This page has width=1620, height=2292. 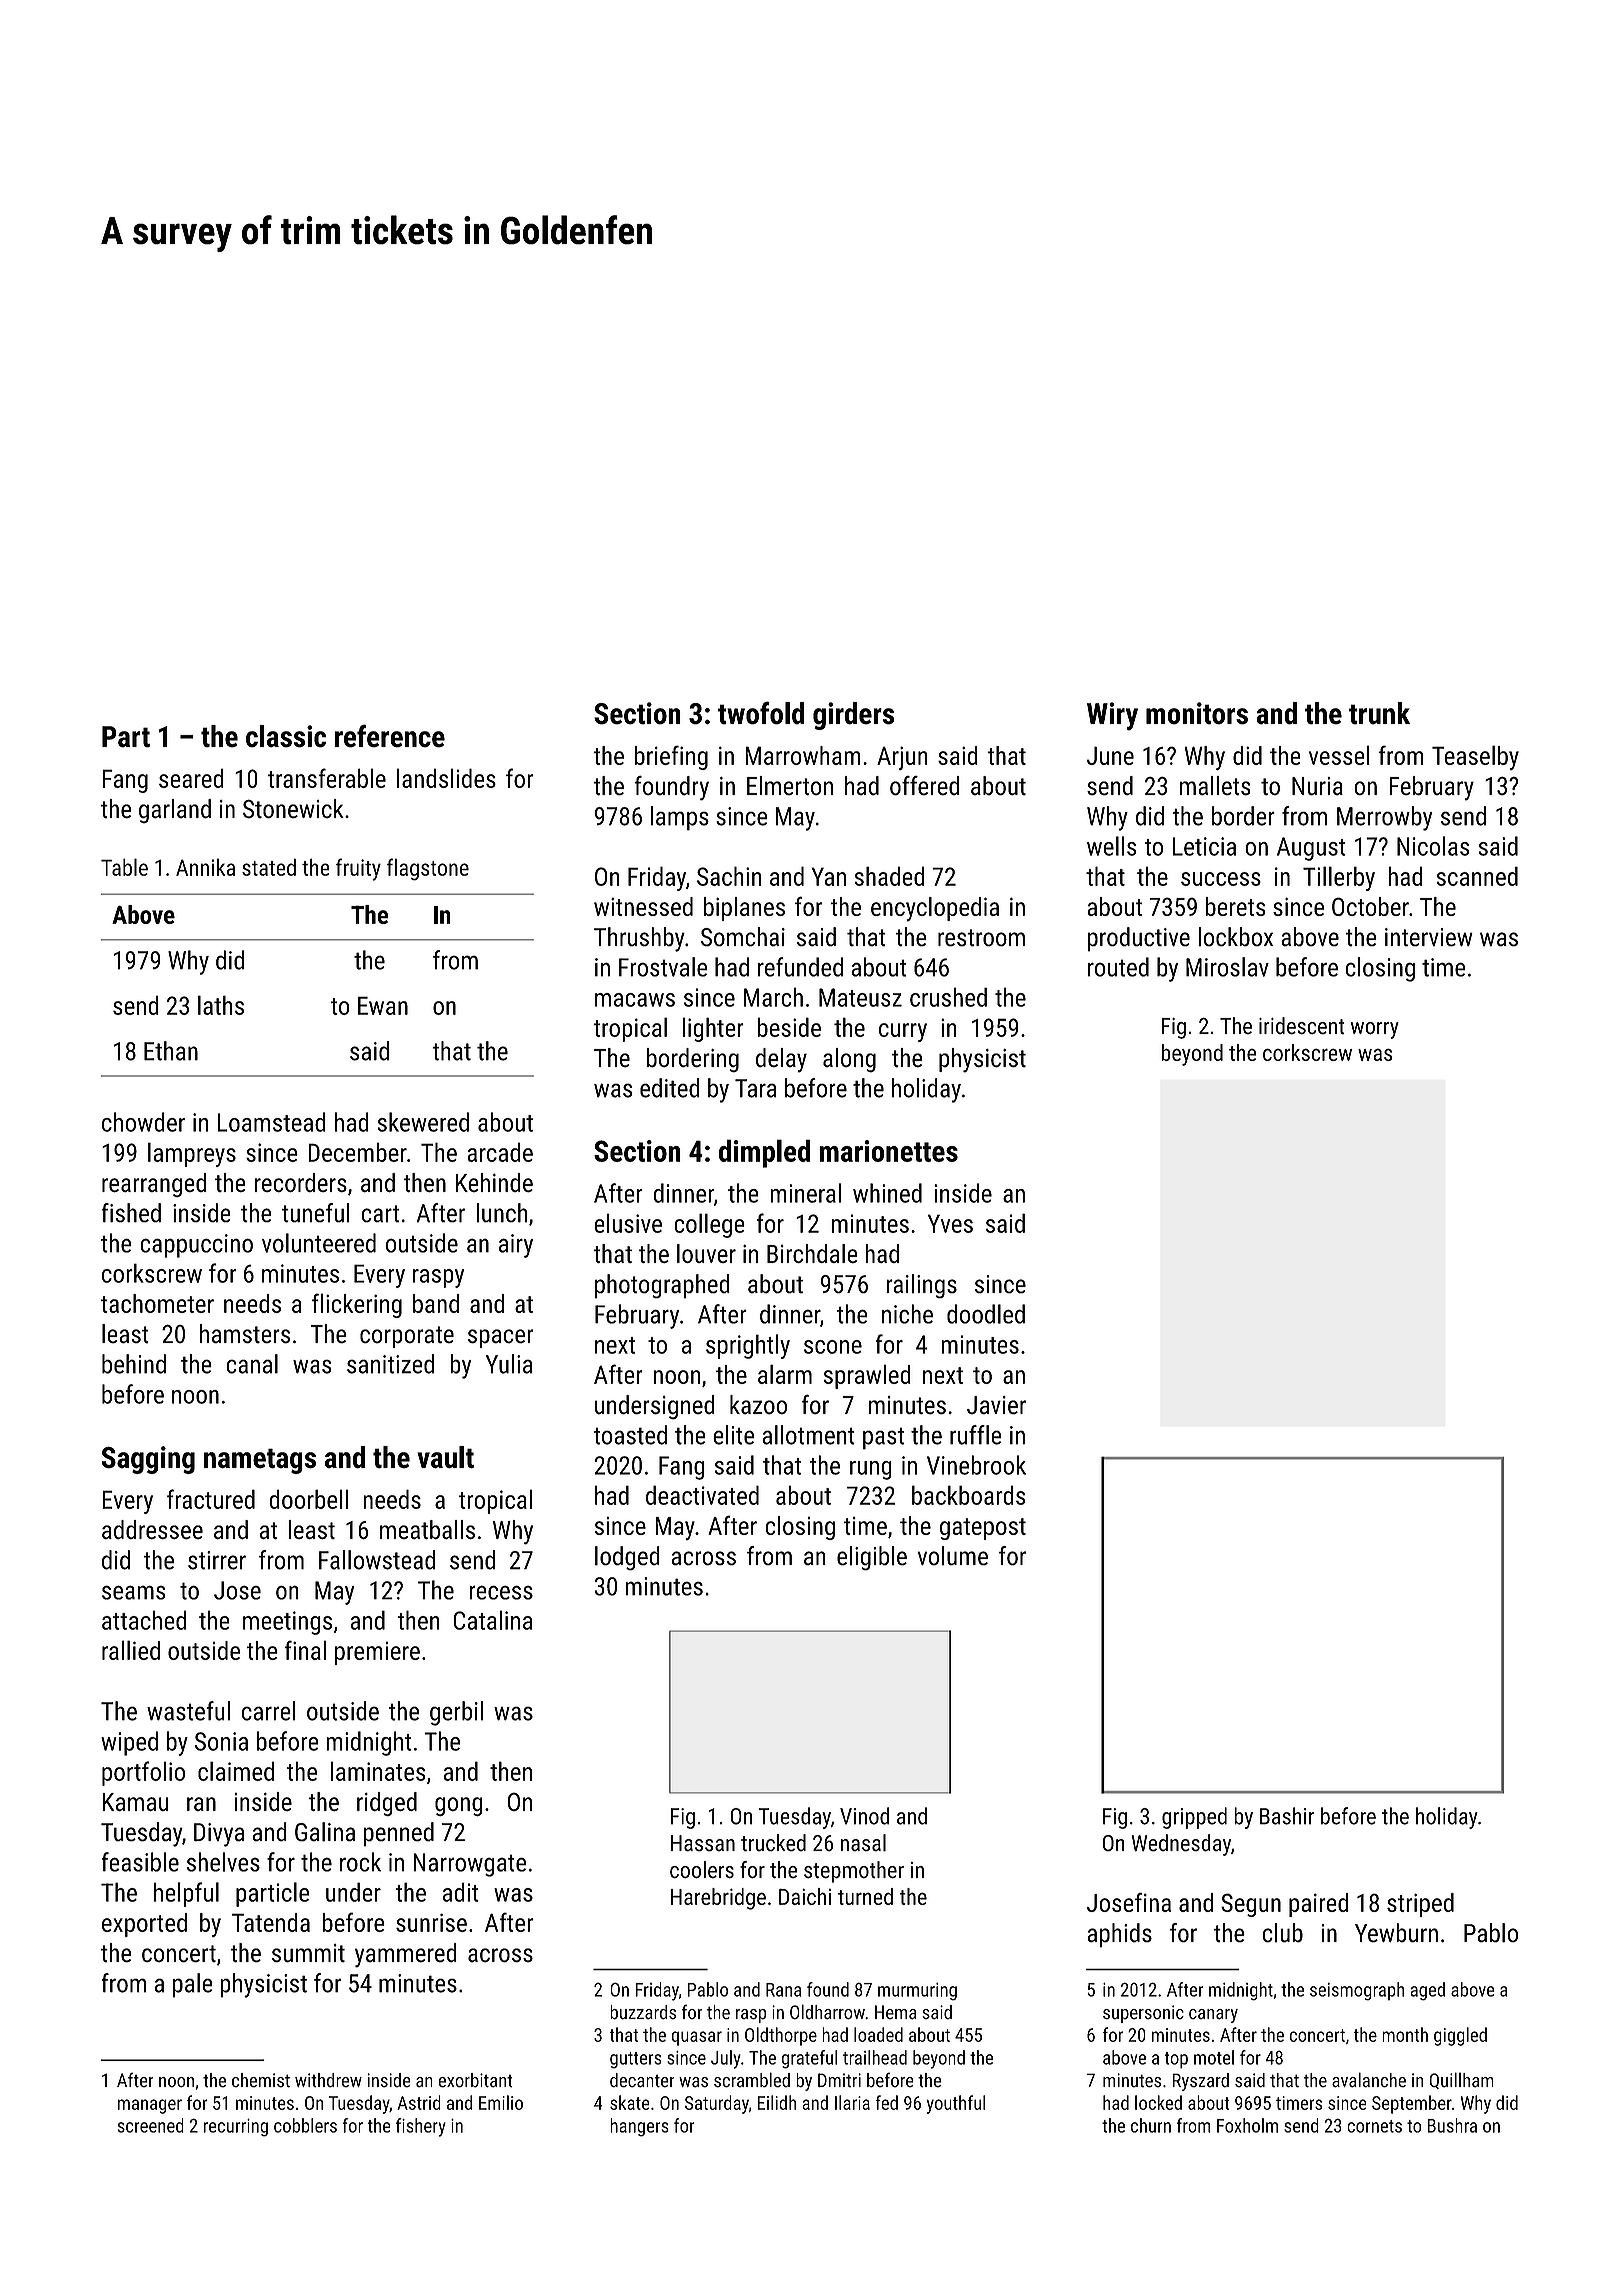 What do you see at coordinates (1282, 1933) in the page?
I see `club` at bounding box center [1282, 1933].
